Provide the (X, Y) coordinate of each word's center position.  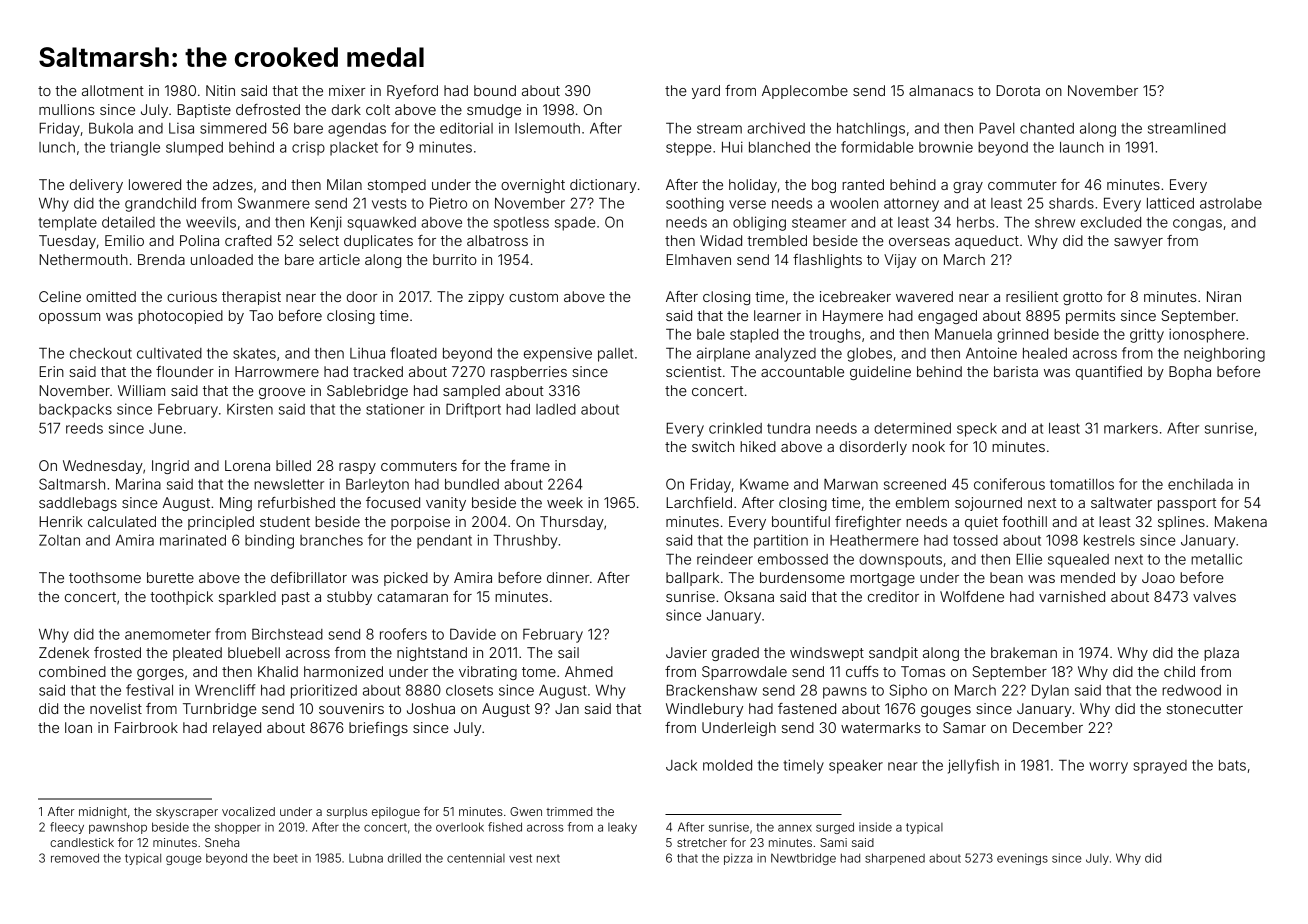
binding (269, 542)
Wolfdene (972, 596)
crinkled (735, 428)
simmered (233, 128)
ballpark (692, 579)
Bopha (1190, 373)
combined (72, 671)
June (165, 428)
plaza (1221, 654)
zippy (486, 298)
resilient (1032, 296)
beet (286, 858)
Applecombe (805, 92)
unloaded (222, 259)
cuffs (862, 671)
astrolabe (1231, 203)
